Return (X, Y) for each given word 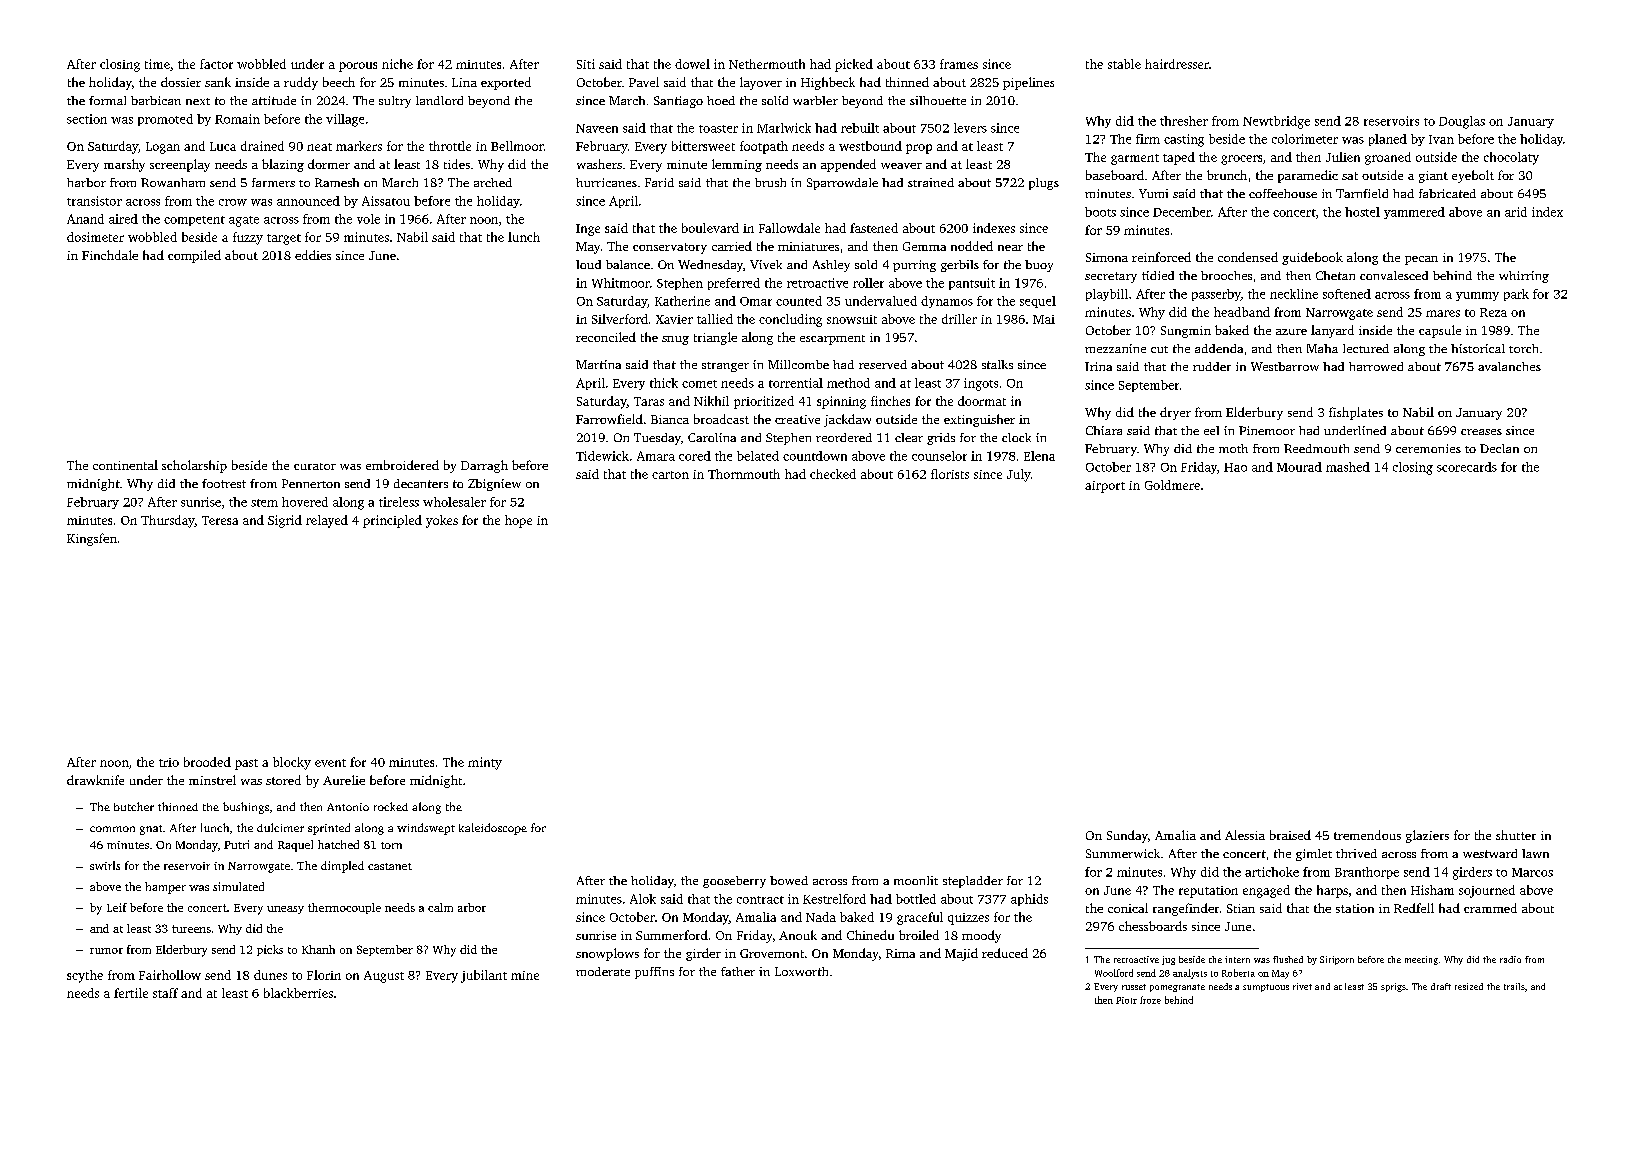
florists (950, 474)
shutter (1516, 835)
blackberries (298, 993)
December (1182, 212)
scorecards (1467, 467)
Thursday (168, 521)
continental (125, 465)
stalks (997, 364)
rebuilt (860, 128)
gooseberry (734, 882)
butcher (134, 806)
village (345, 120)
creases (1481, 432)
